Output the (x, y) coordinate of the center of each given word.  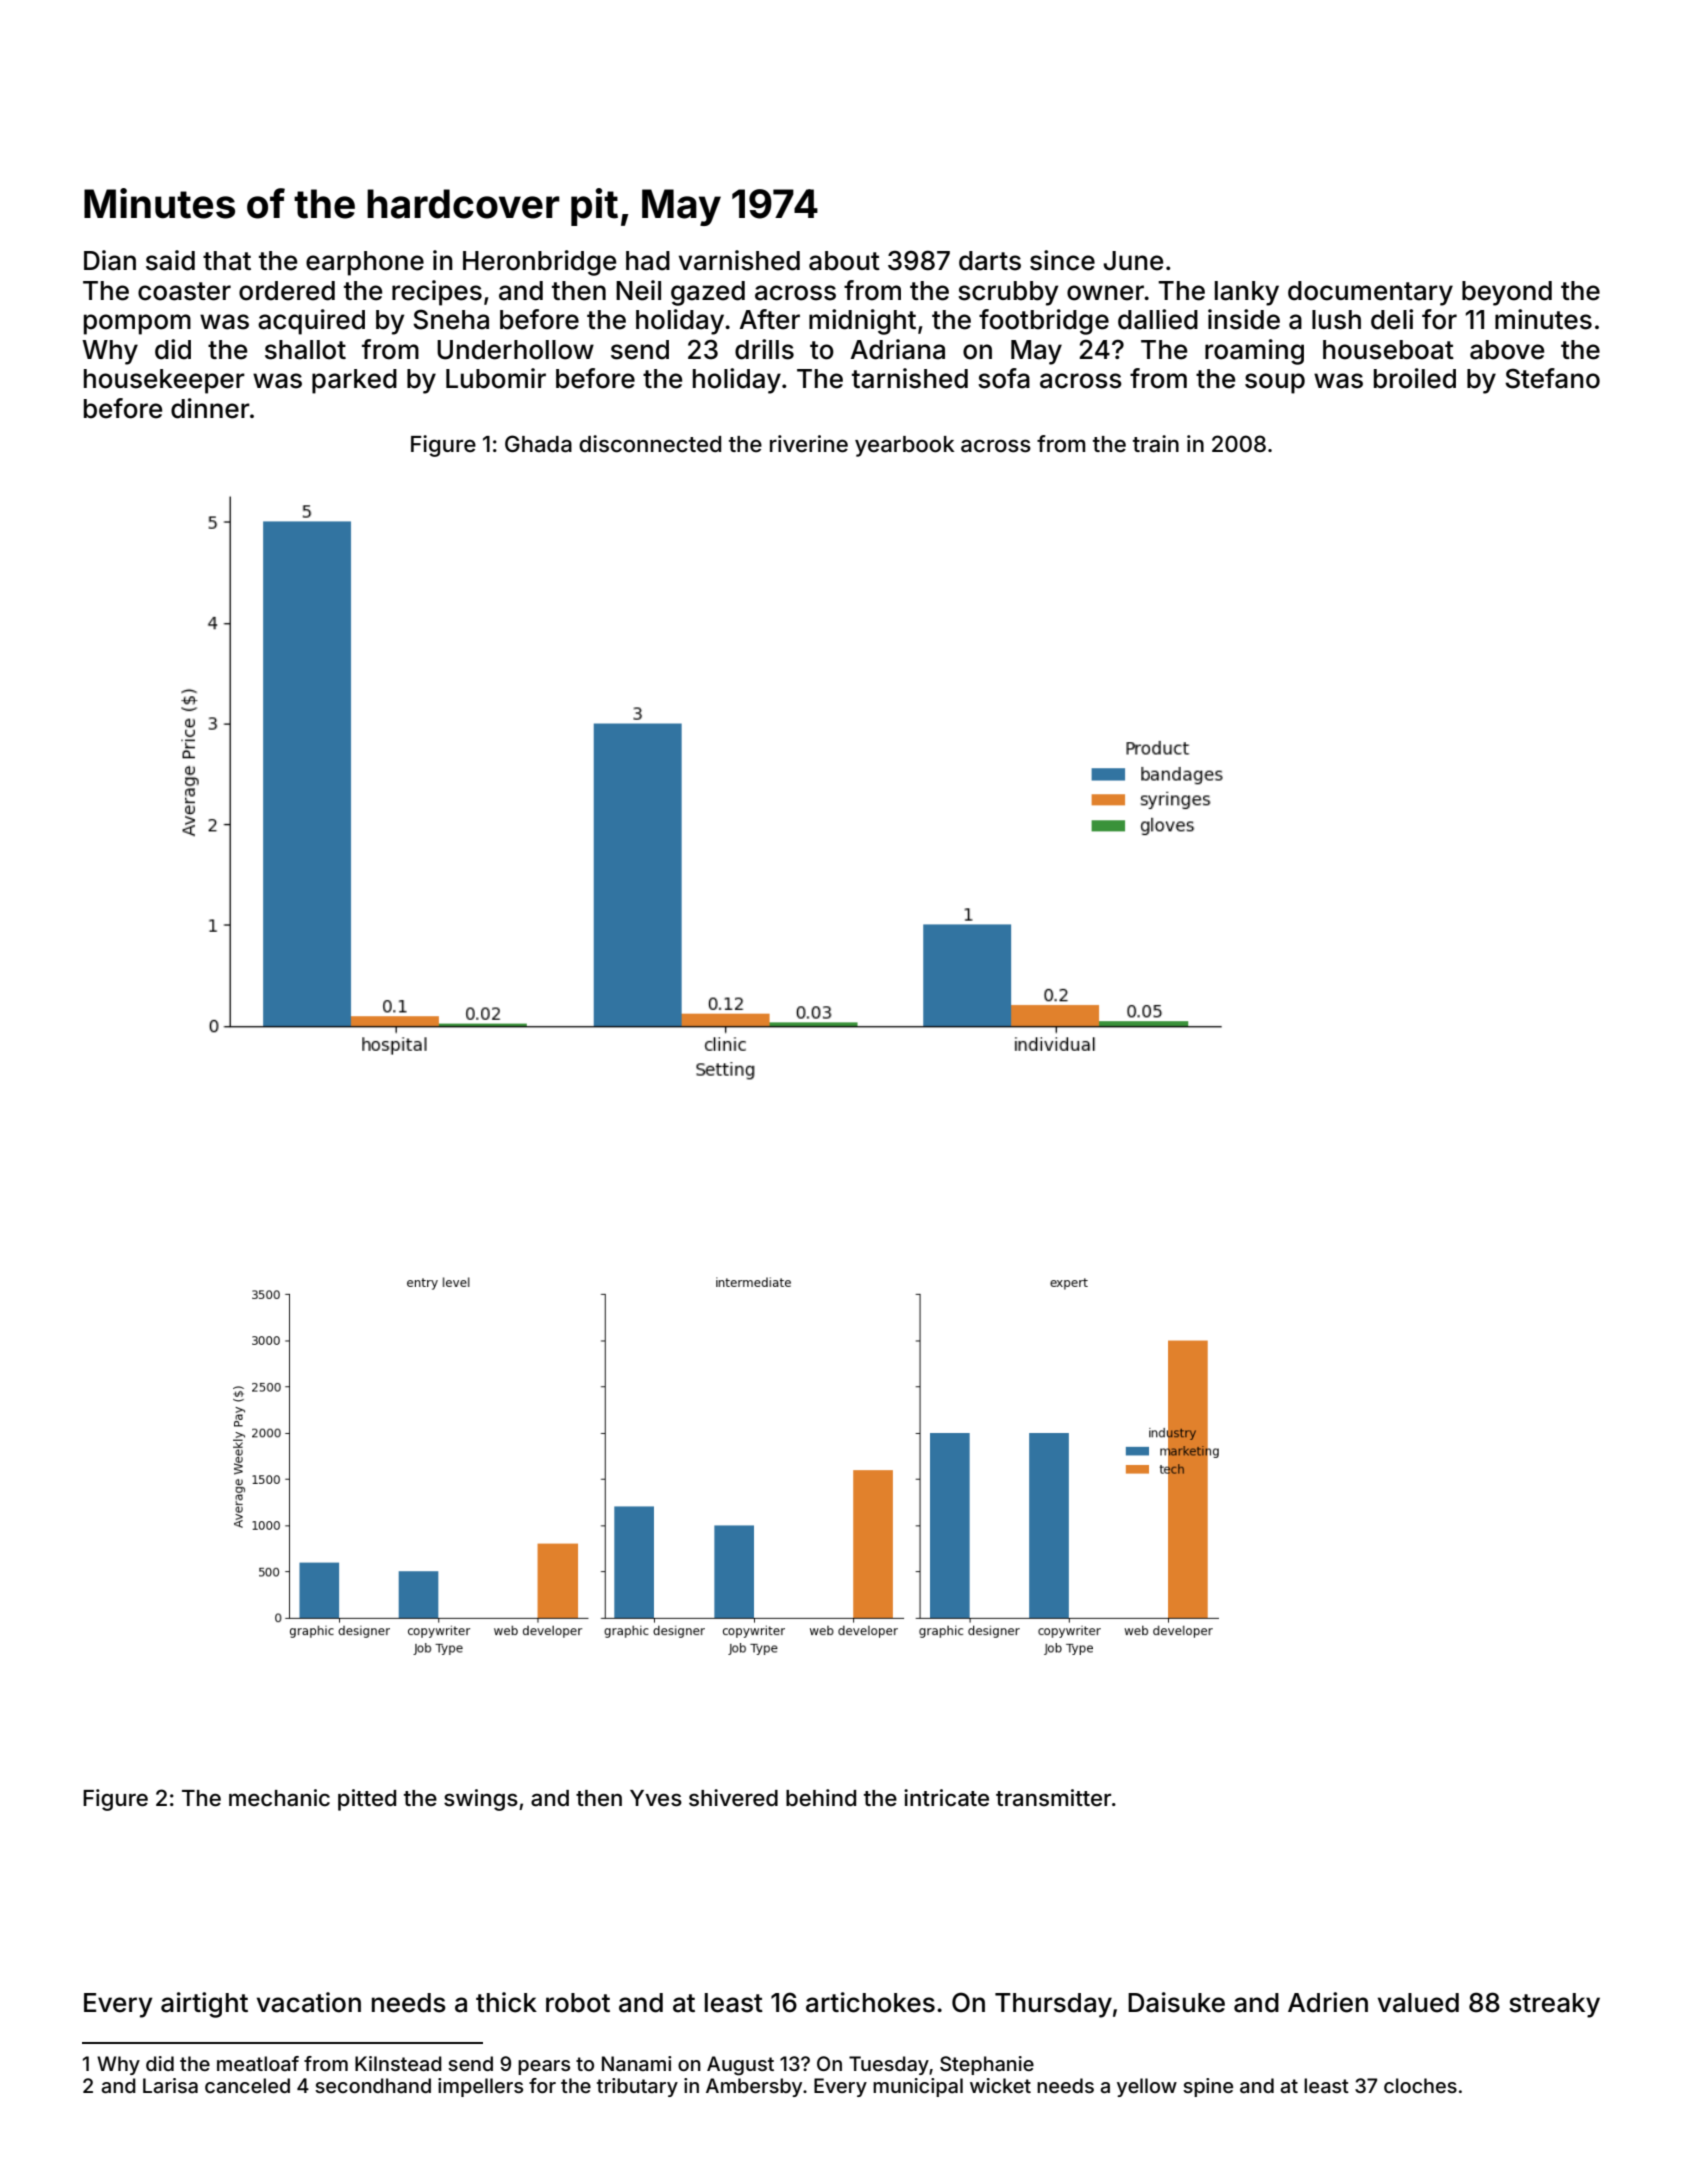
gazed (708, 293)
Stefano (1552, 378)
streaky (1554, 2005)
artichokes (870, 2002)
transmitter (1053, 1798)
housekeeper (164, 381)
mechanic (279, 1798)
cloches (1420, 2085)
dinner (210, 408)
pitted (367, 1800)
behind (821, 1798)
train (1156, 444)
